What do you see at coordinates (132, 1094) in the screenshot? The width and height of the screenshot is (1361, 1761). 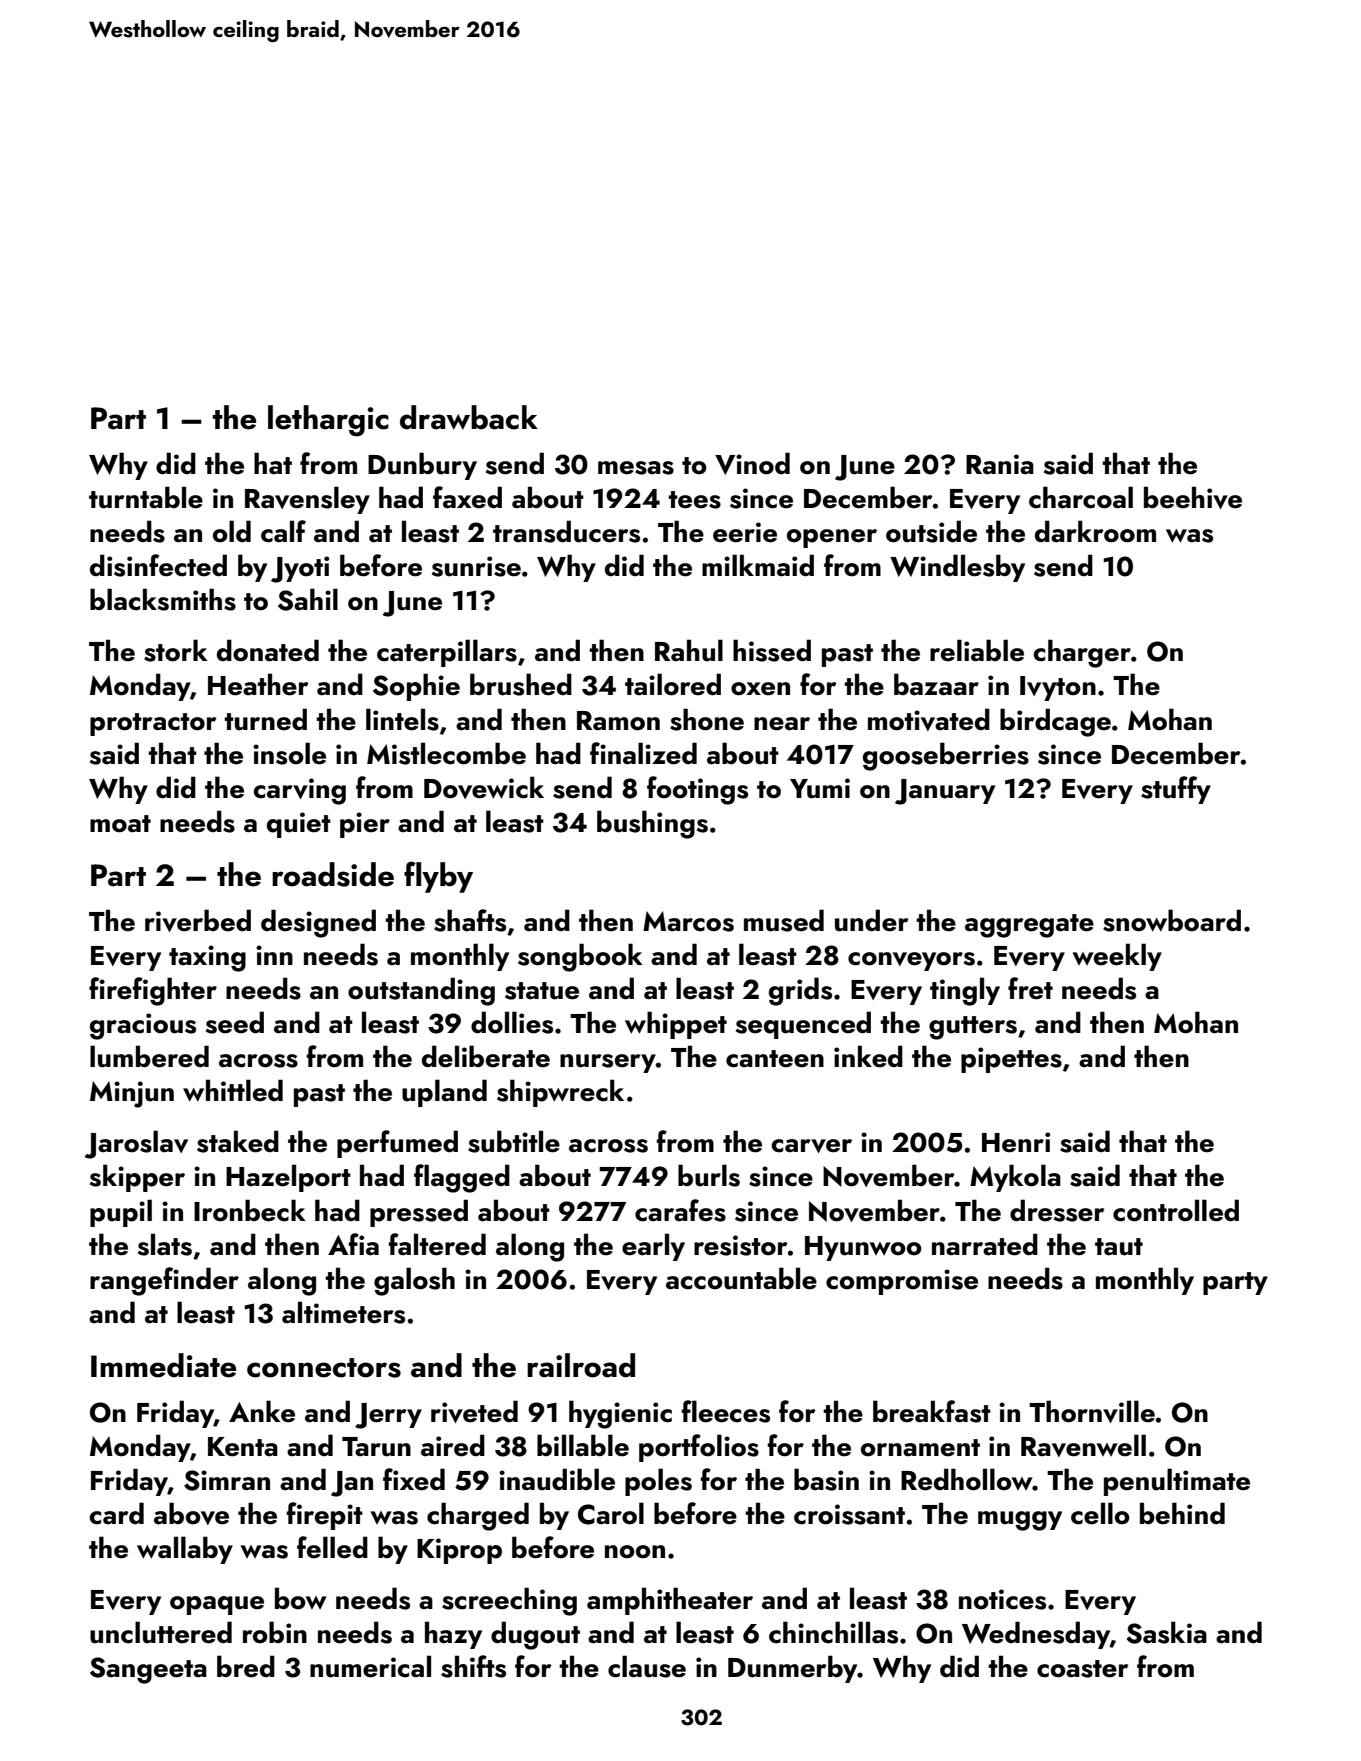 I see `Minjun` at bounding box center [132, 1094].
